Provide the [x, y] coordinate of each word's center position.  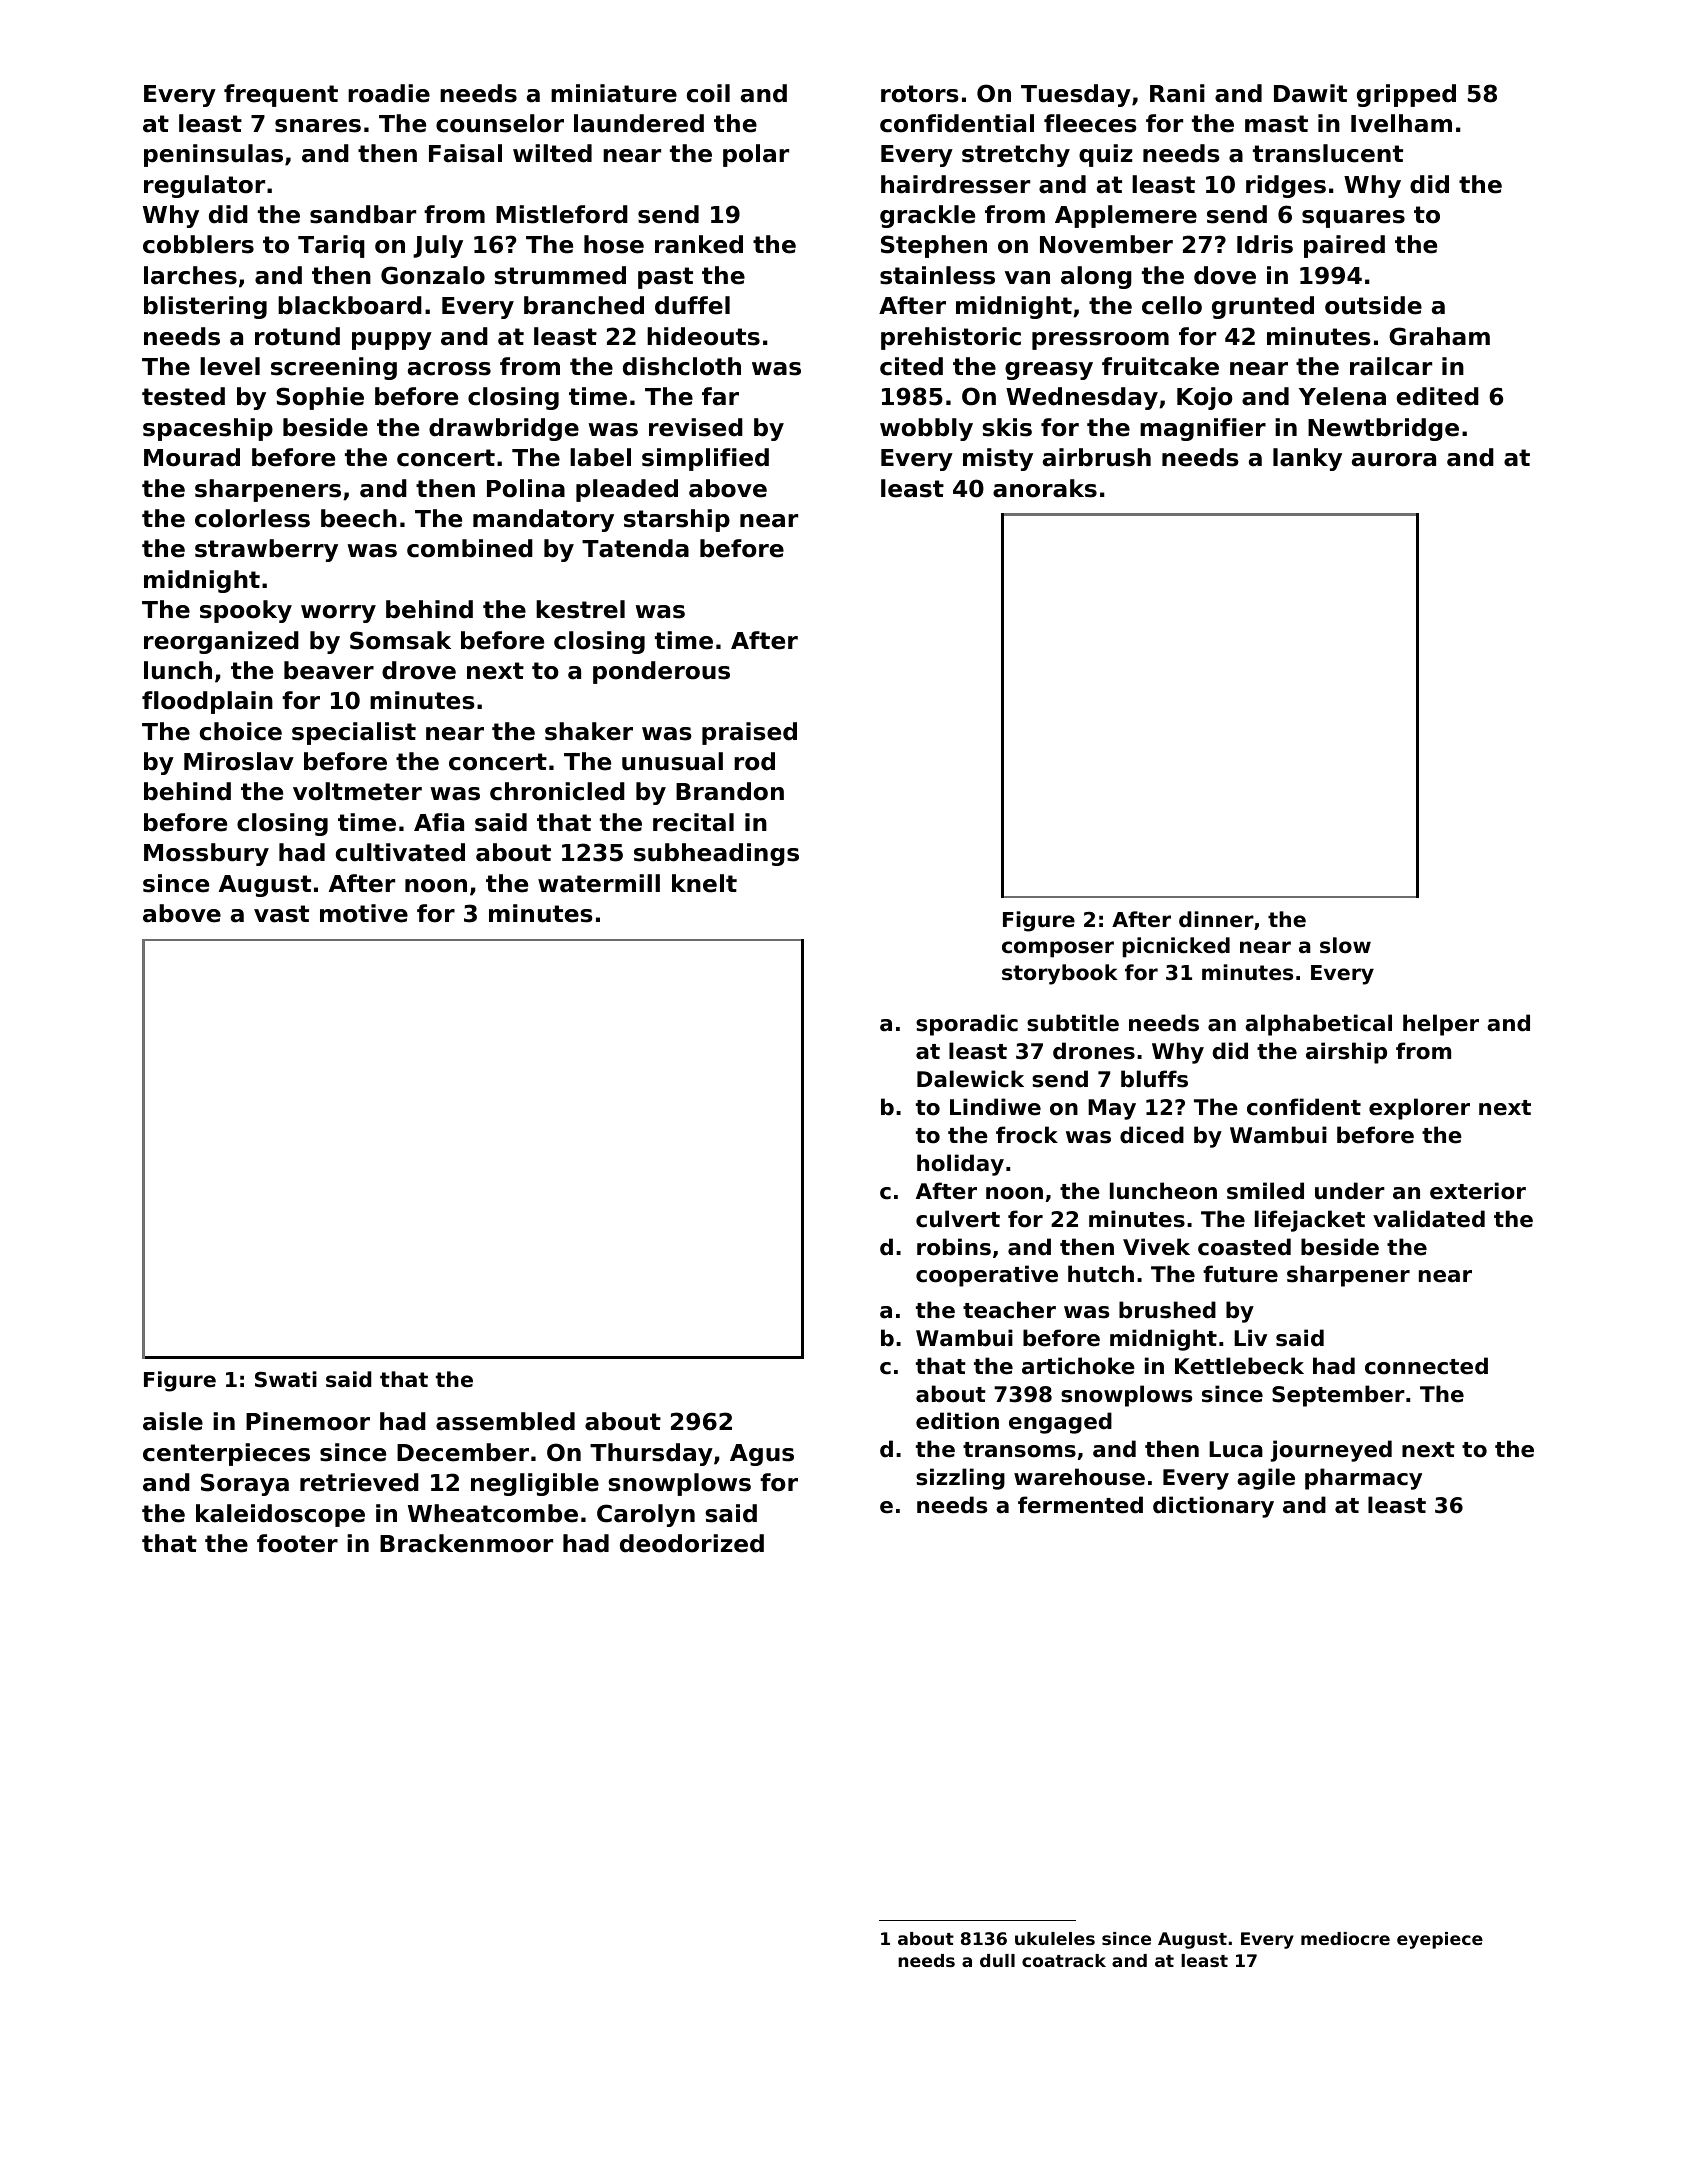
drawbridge [504, 429]
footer [297, 1543]
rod [754, 761]
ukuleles [1055, 1938]
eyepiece [1440, 1940]
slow [1345, 945]
